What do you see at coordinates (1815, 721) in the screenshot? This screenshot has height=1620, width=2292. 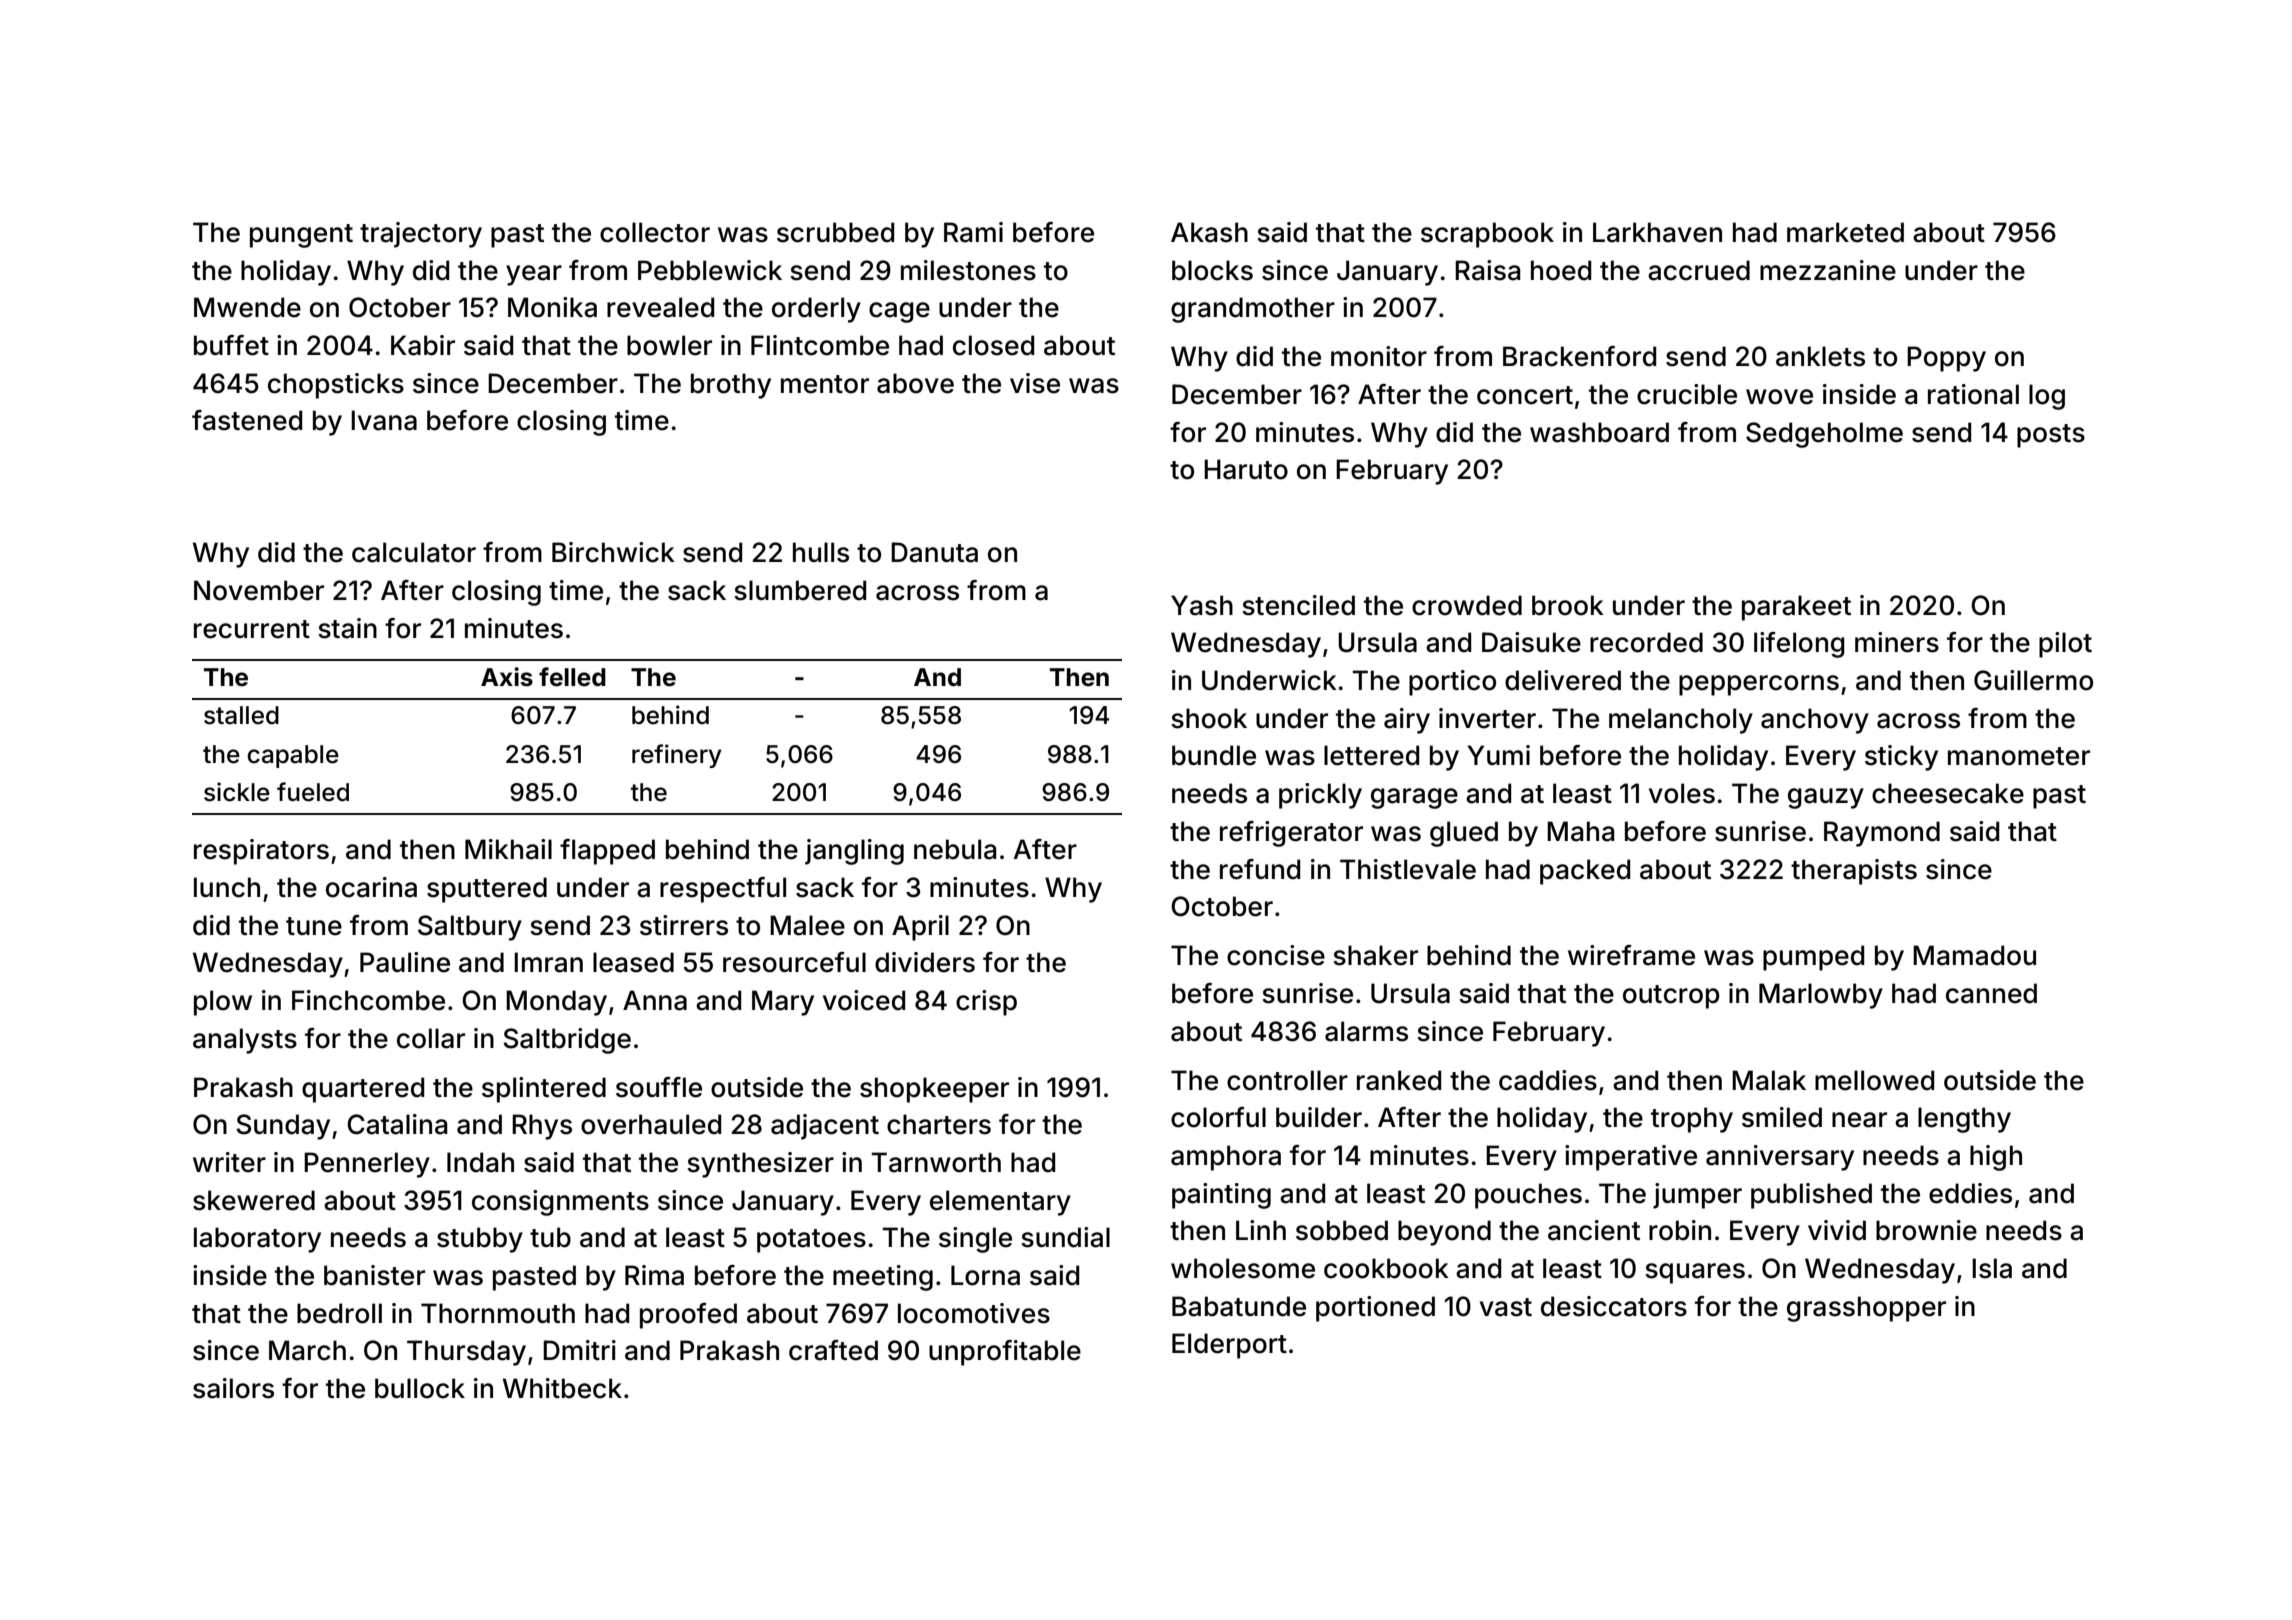 I see `anchovy` at bounding box center [1815, 721].
